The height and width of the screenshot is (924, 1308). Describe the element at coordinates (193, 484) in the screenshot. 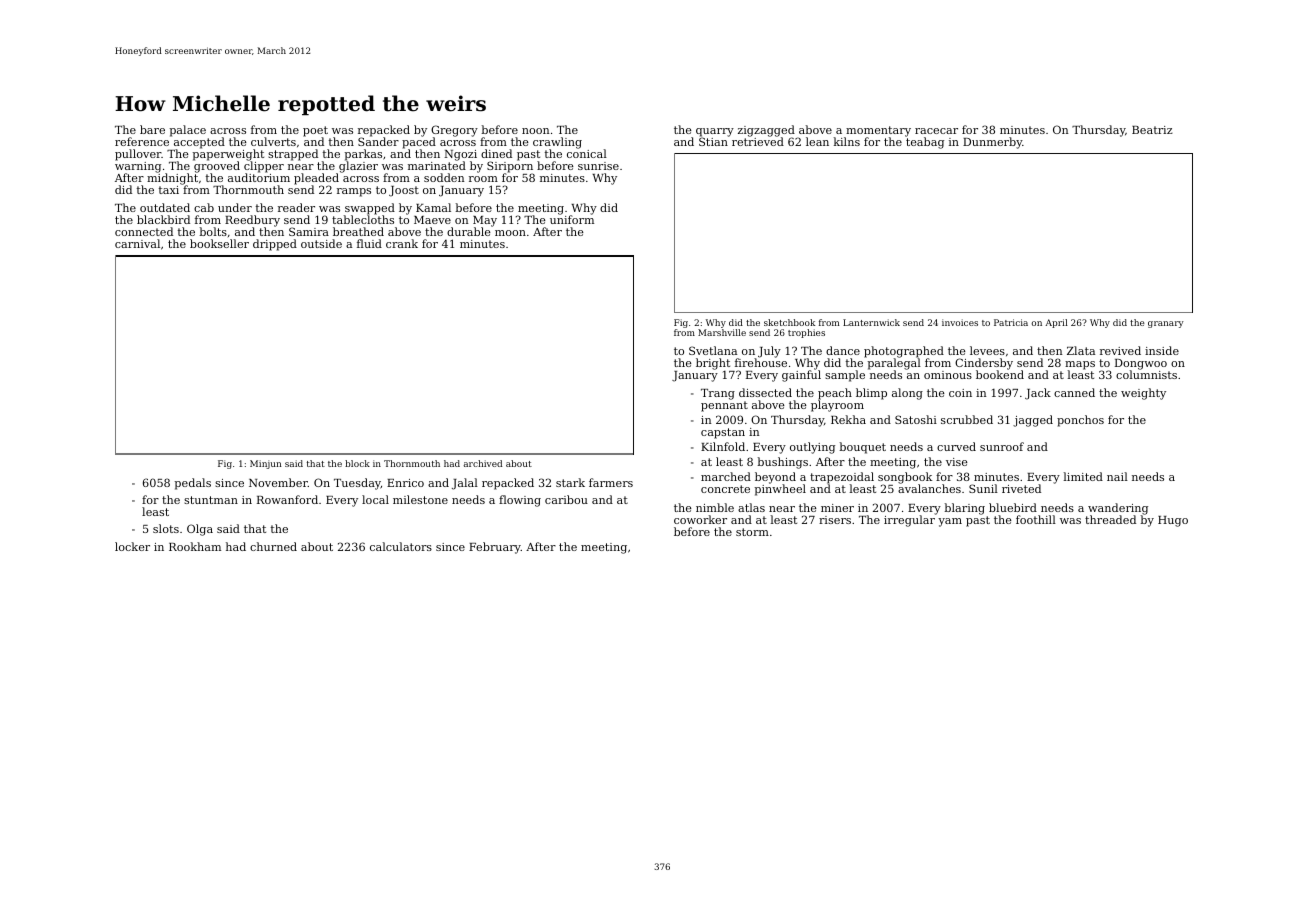

I see `pedals` at that location.
